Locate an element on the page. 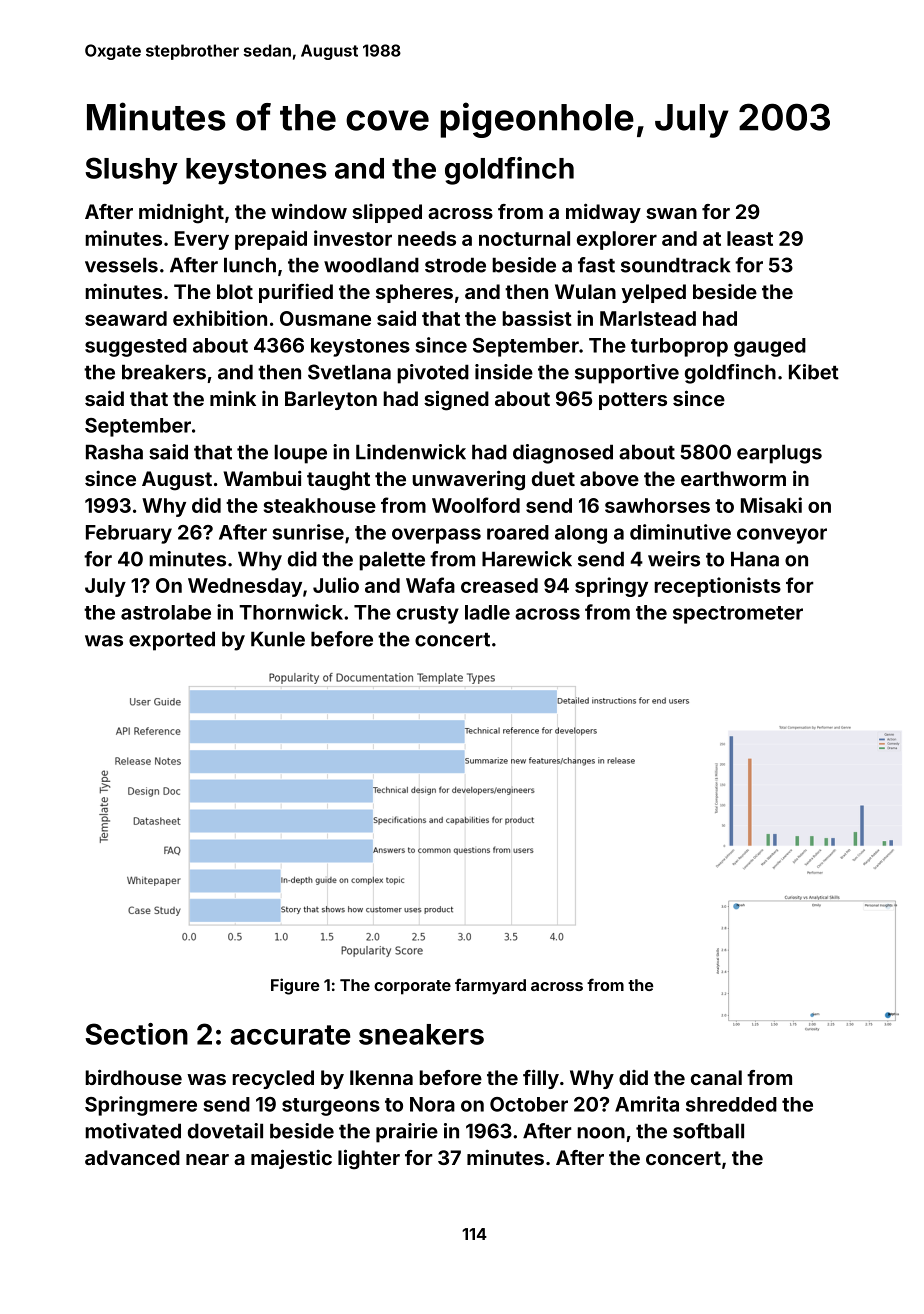 Image resolution: width=924 pixels, height=1314 pixels. farmyard is located at coordinates (490, 986).
